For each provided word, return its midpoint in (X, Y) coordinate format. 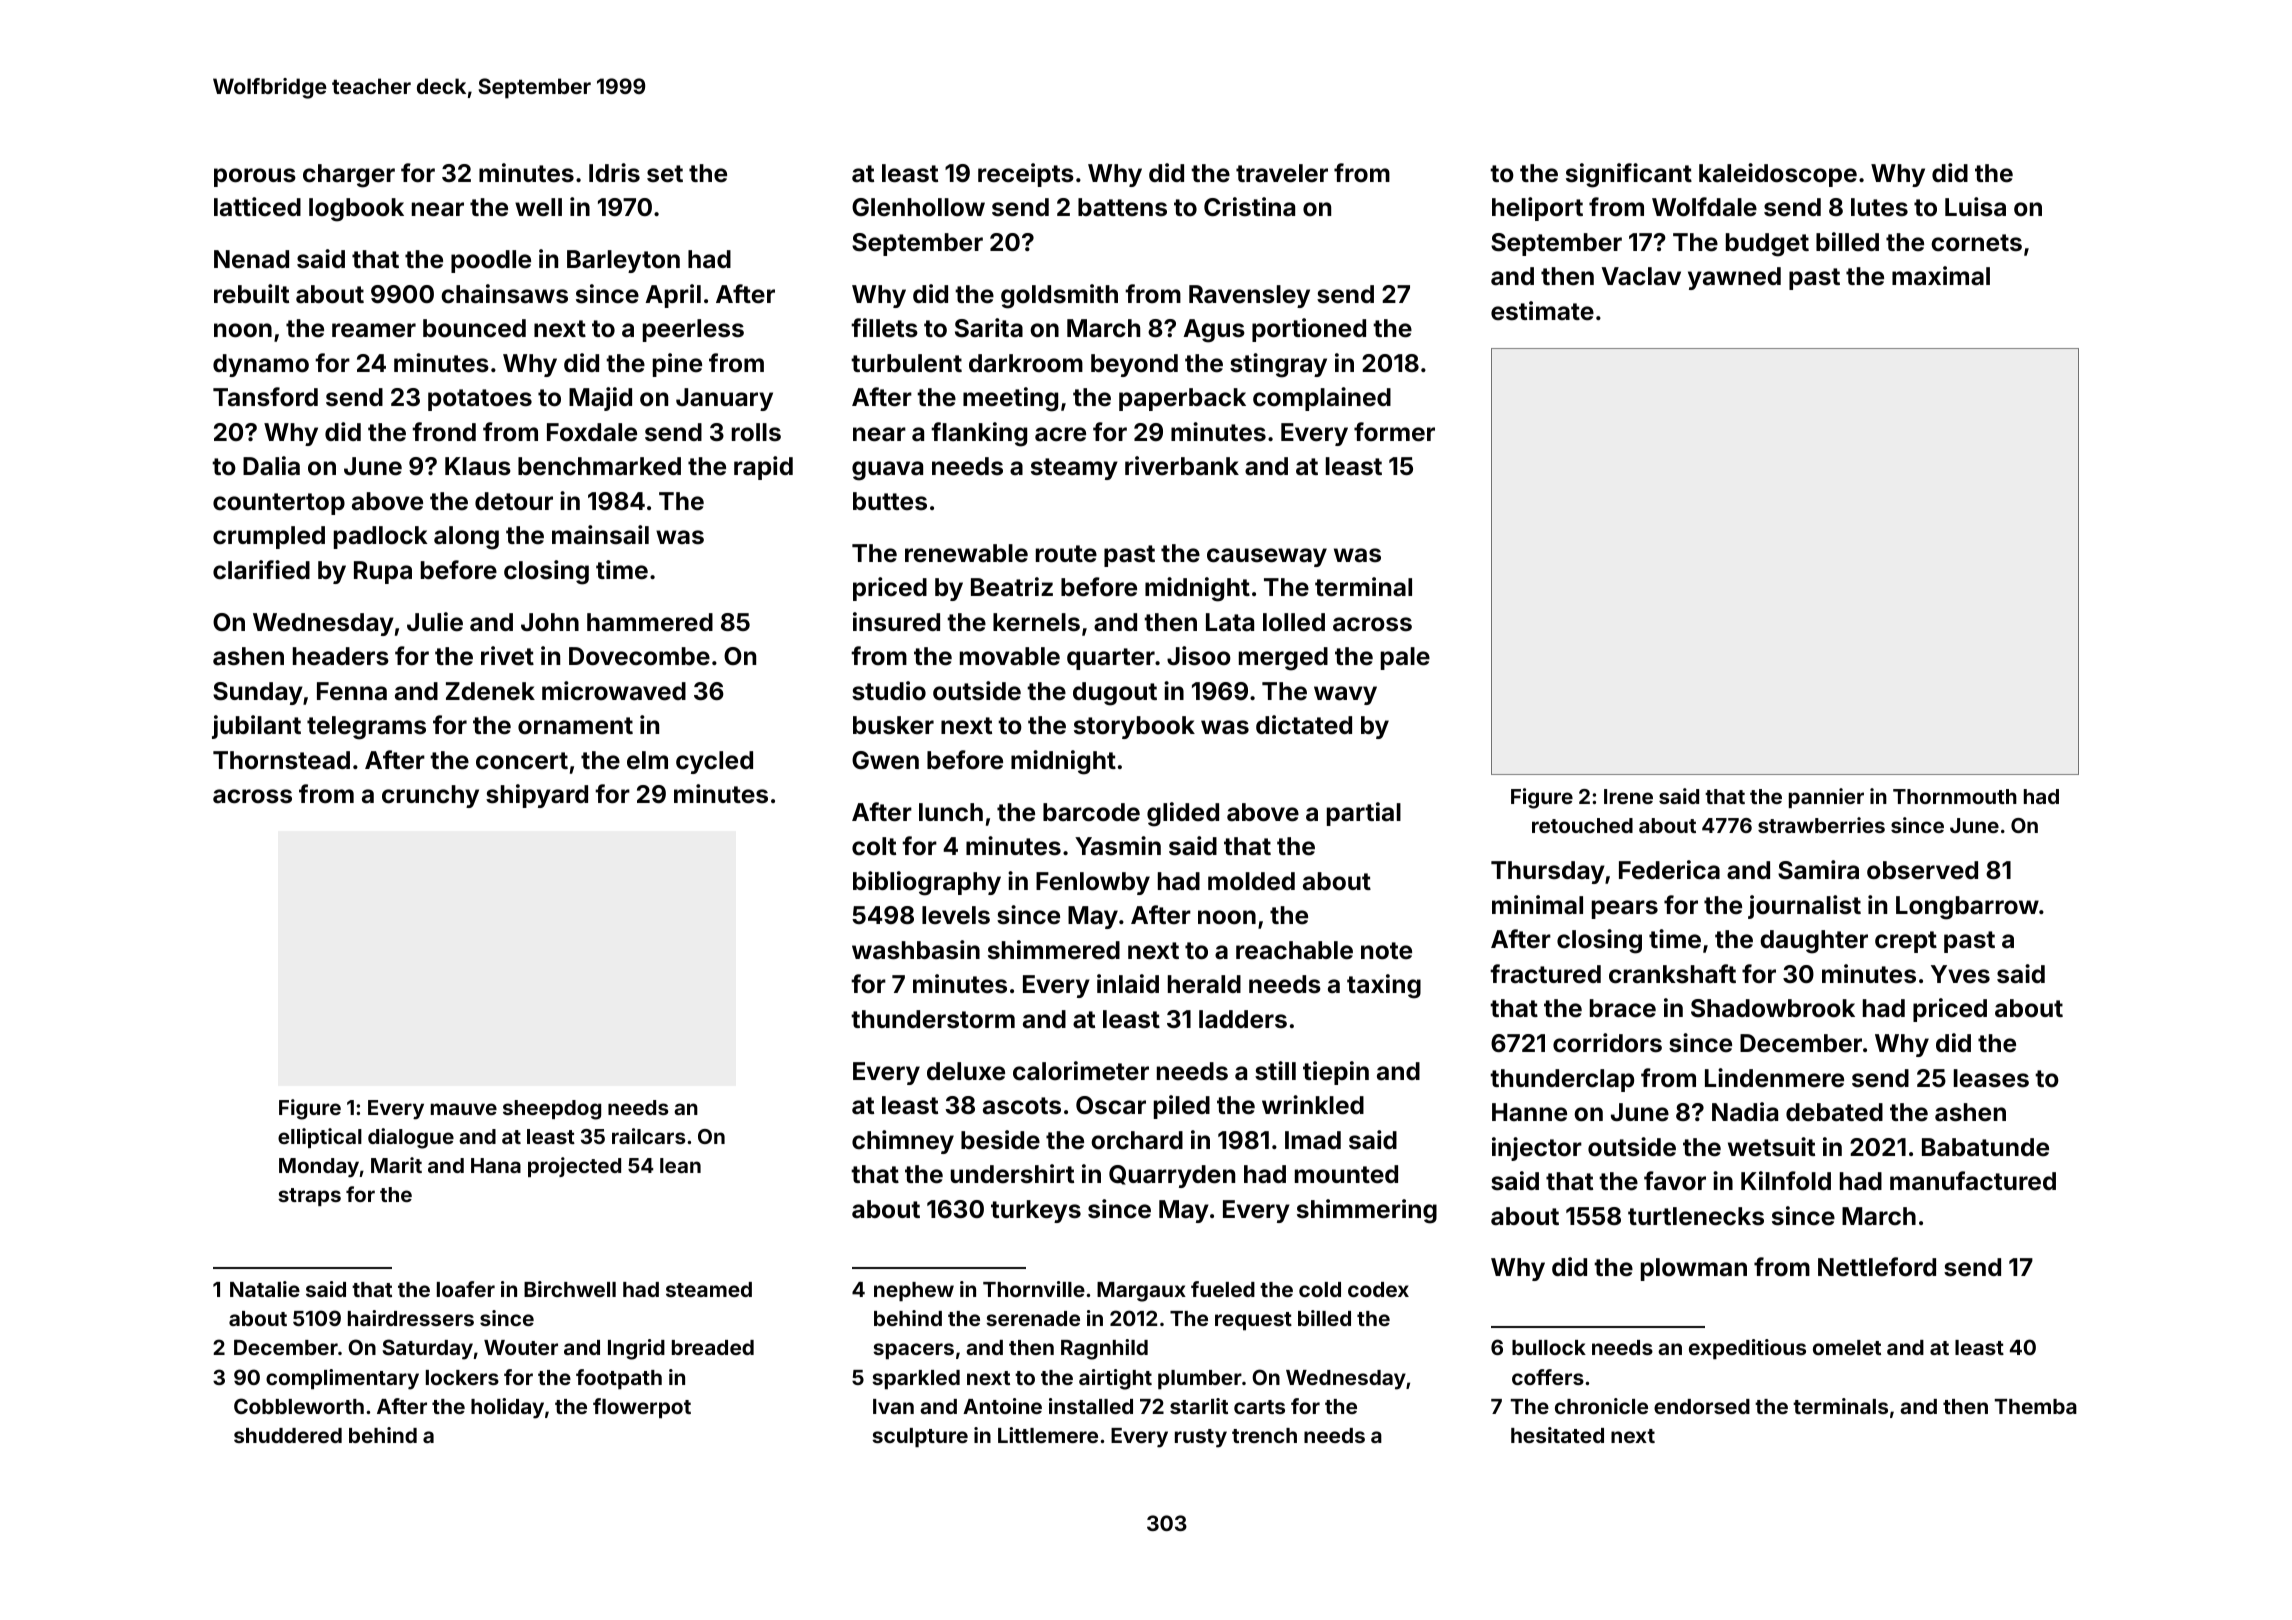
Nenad (251, 259)
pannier (1826, 798)
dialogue (411, 1138)
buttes (890, 501)
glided (1183, 814)
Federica (1669, 870)
